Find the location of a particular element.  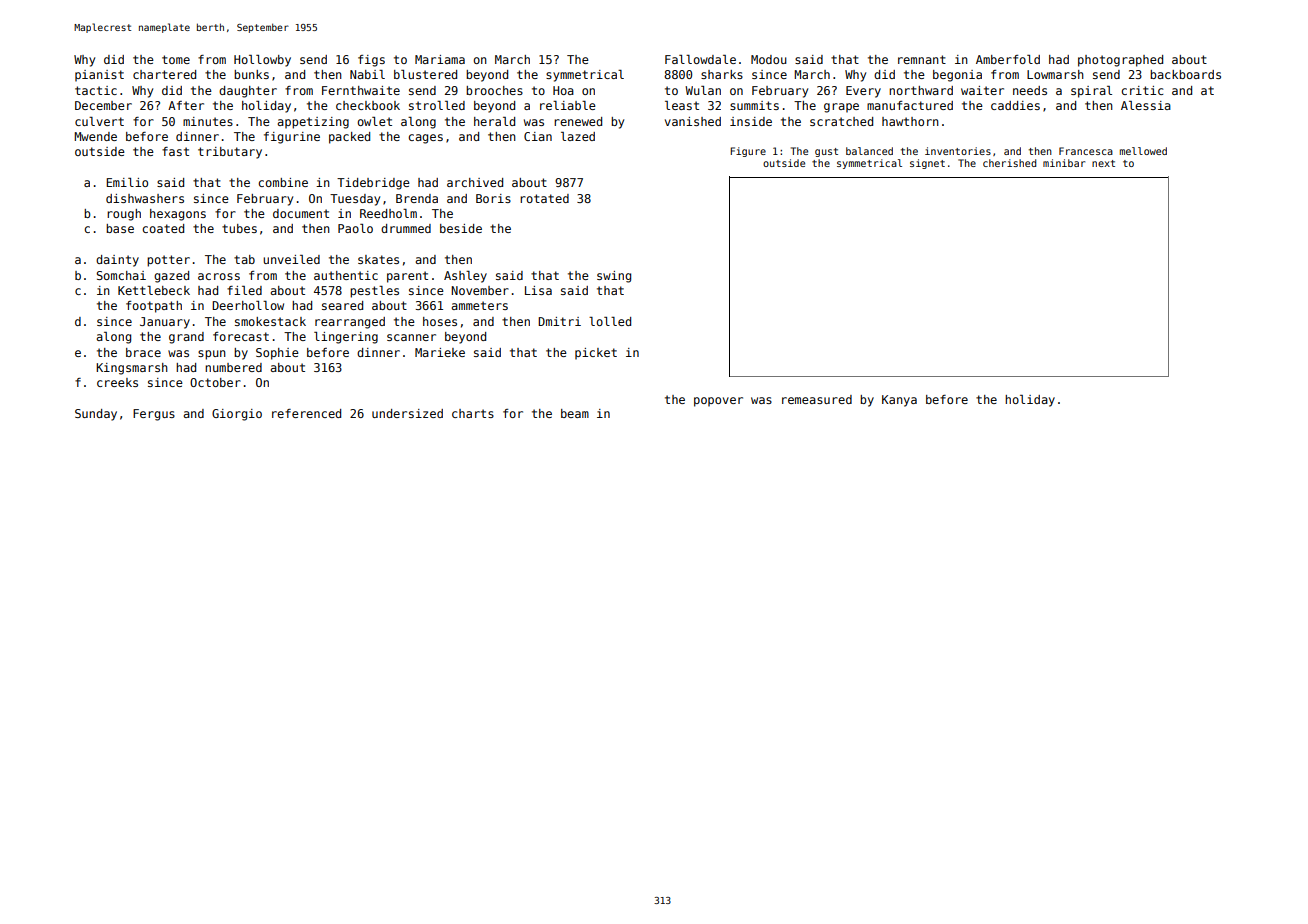

Kanya is located at coordinates (899, 401).
